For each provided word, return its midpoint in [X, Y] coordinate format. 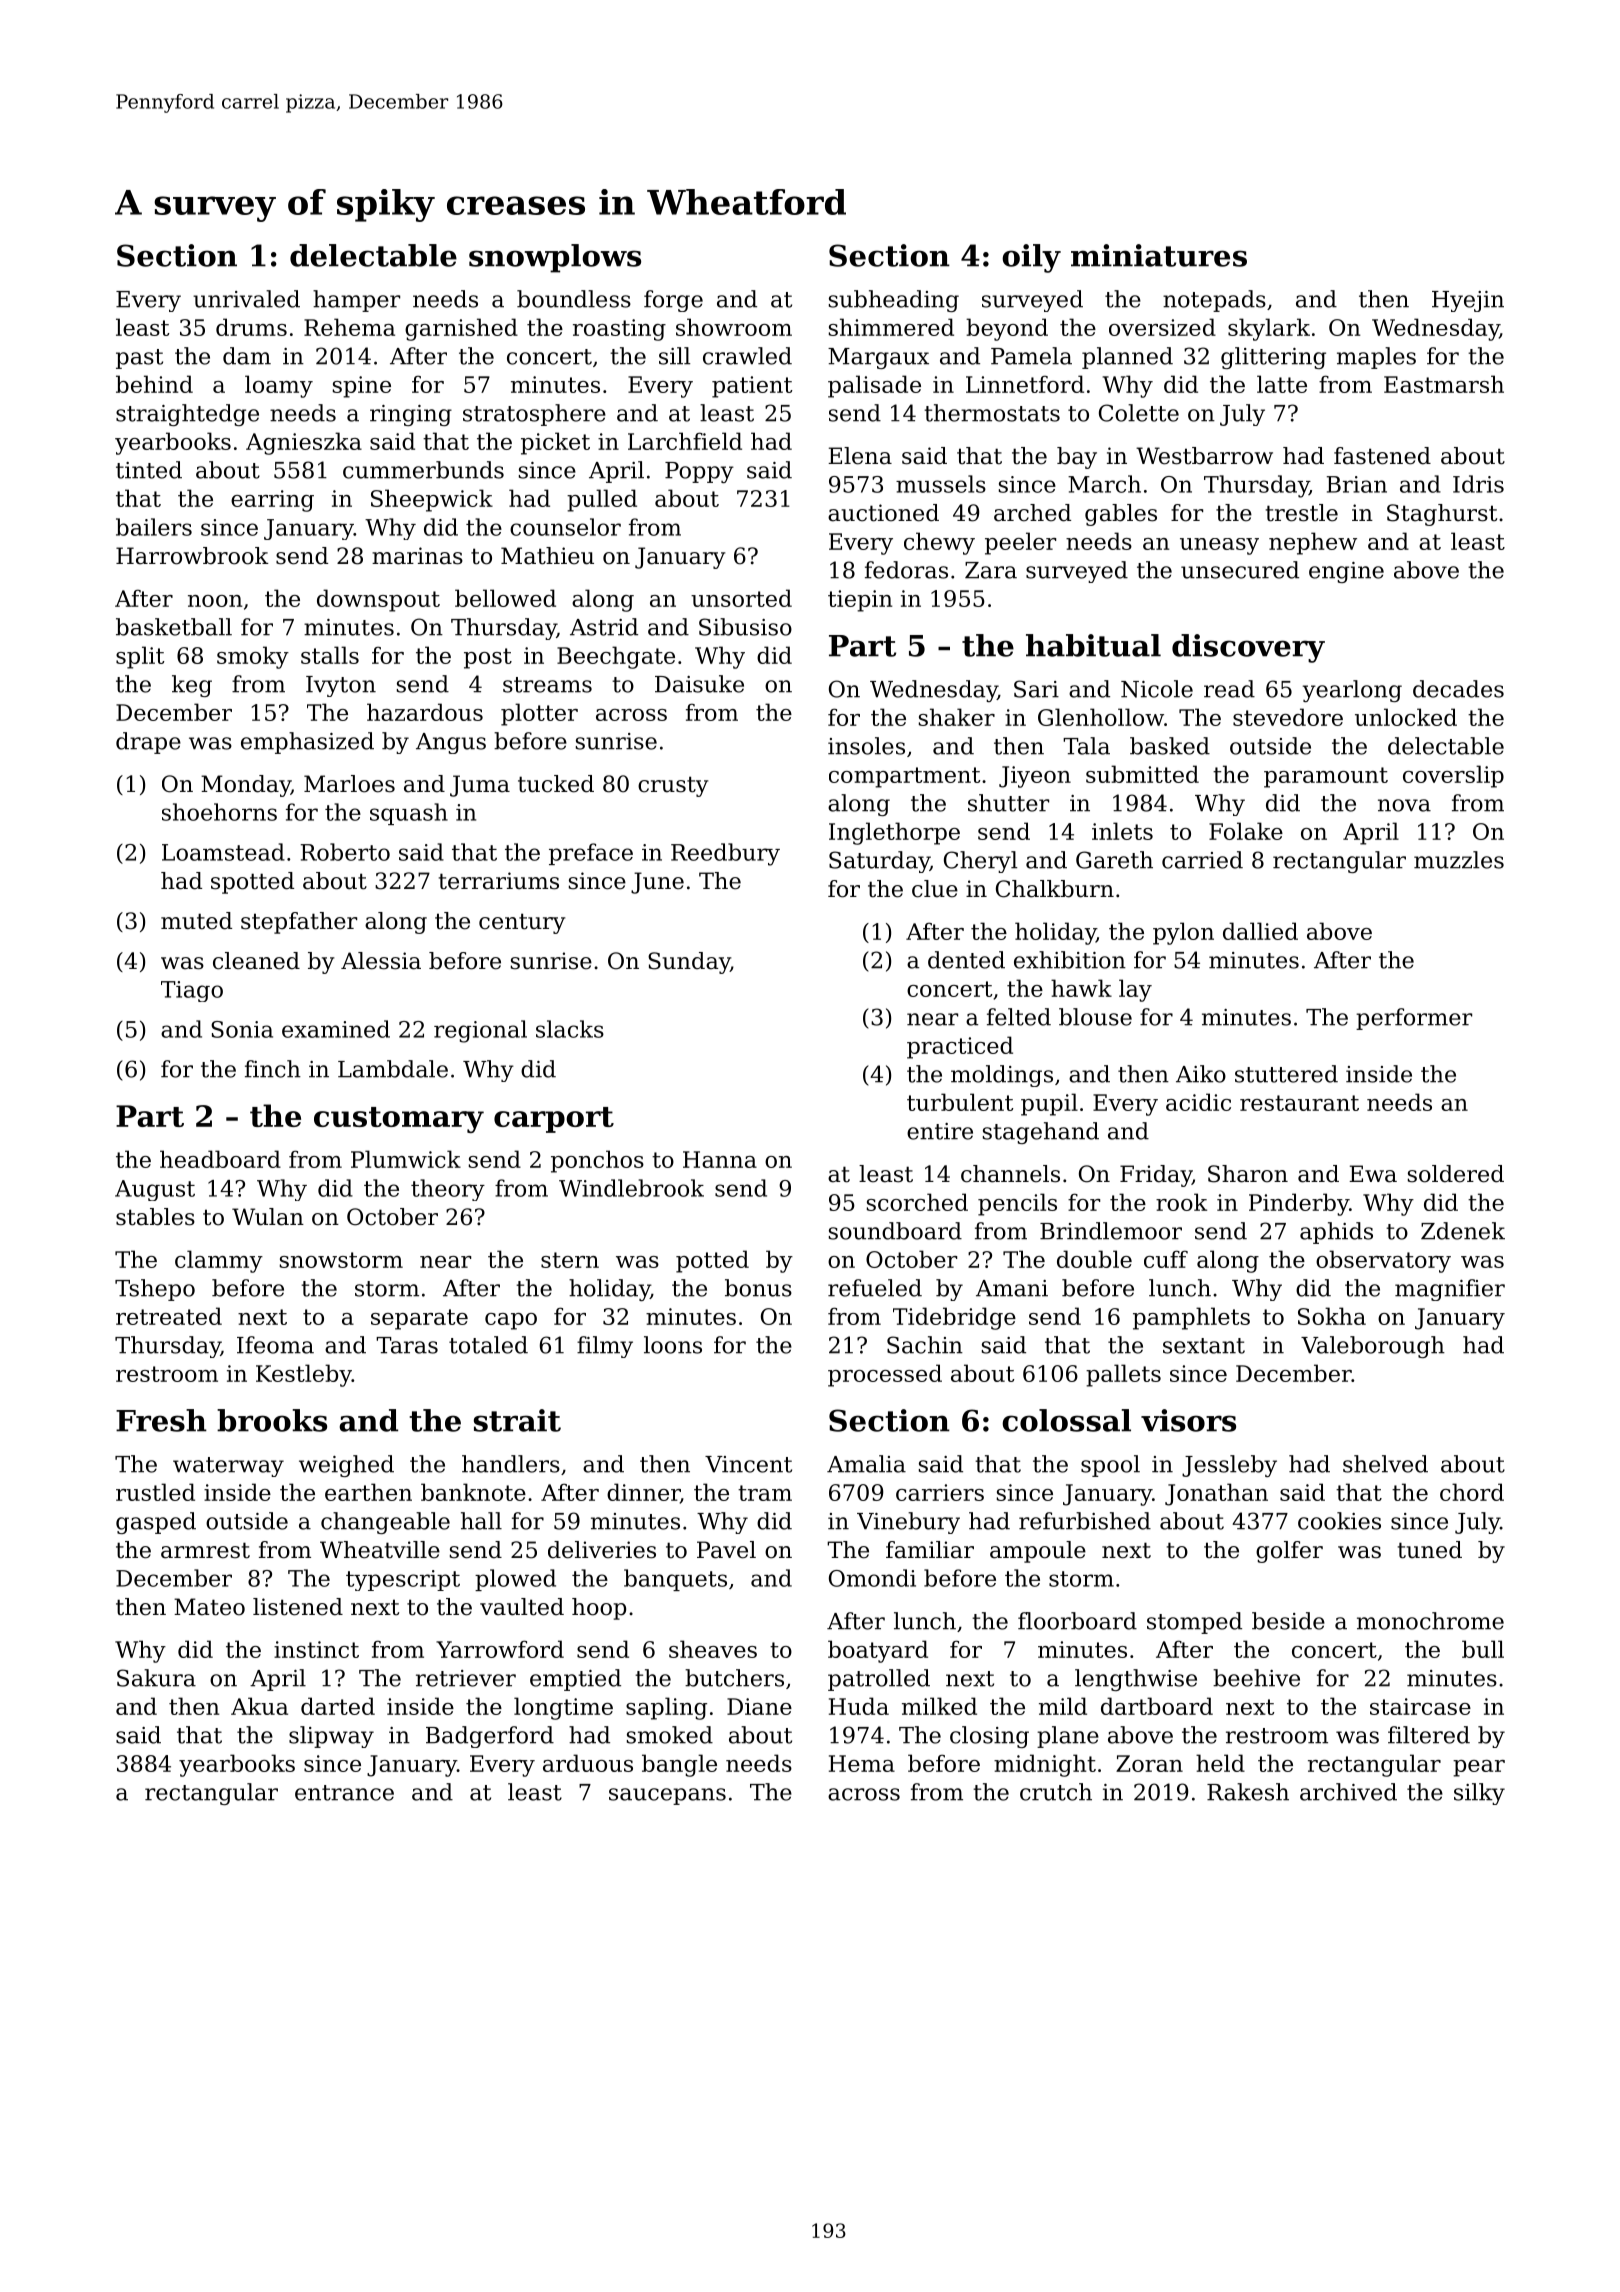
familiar [930, 1550]
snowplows [555, 258]
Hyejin [1468, 301]
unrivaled [246, 299]
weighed [346, 1466]
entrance [344, 1793]
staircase [1420, 1706]
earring [272, 501]
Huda [859, 1706]
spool [1110, 1466]
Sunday [689, 963]
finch [273, 1069]
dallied [1260, 931]
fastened [1382, 456]
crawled [747, 356]
